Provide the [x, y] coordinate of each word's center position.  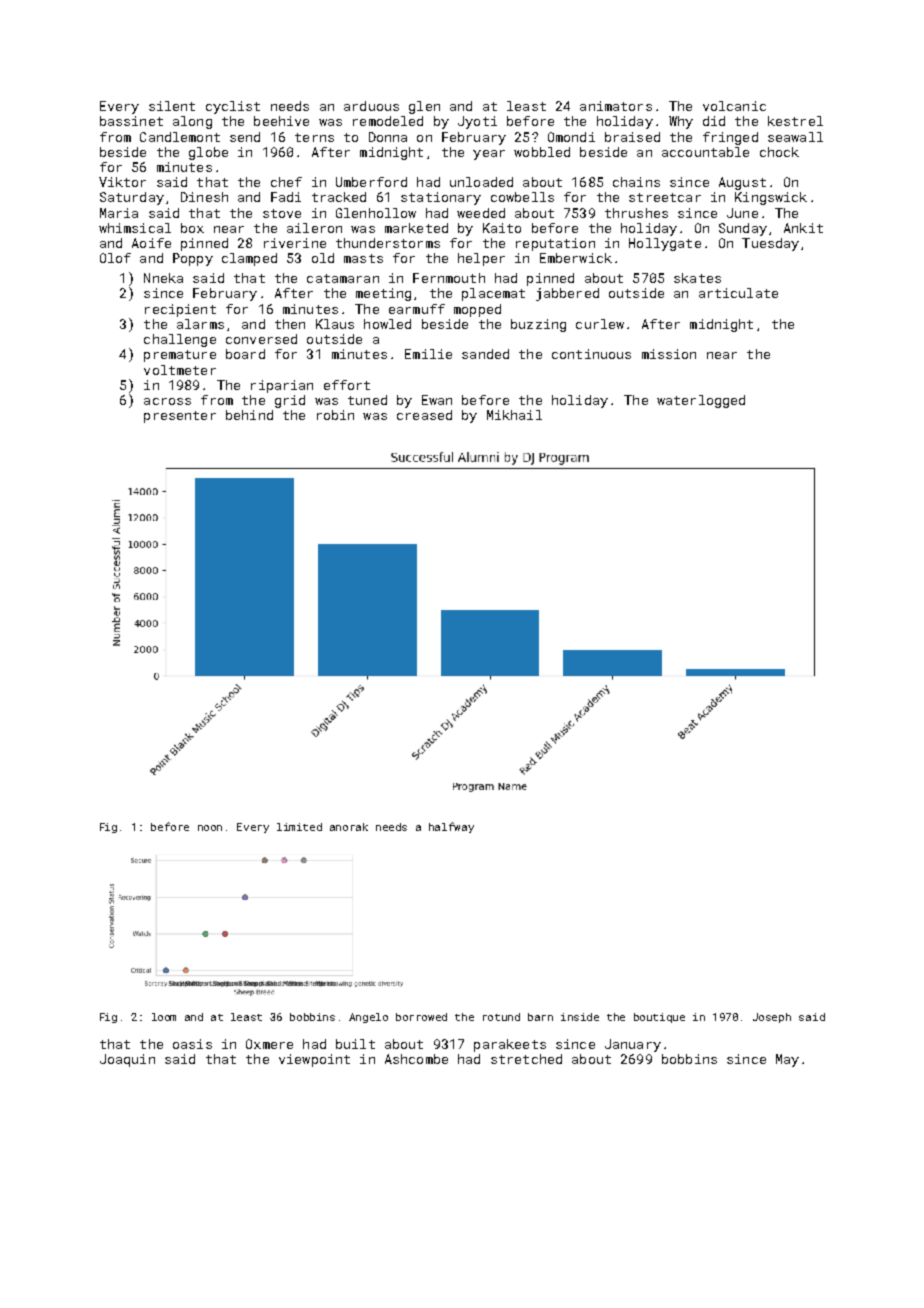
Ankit [803, 228]
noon [210, 828]
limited [299, 827]
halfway [451, 827]
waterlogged [701, 401]
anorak [349, 827]
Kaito [502, 228]
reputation [555, 244]
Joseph [772, 1018]
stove [282, 213]
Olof [115, 258]
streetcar [665, 197]
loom [164, 1017]
